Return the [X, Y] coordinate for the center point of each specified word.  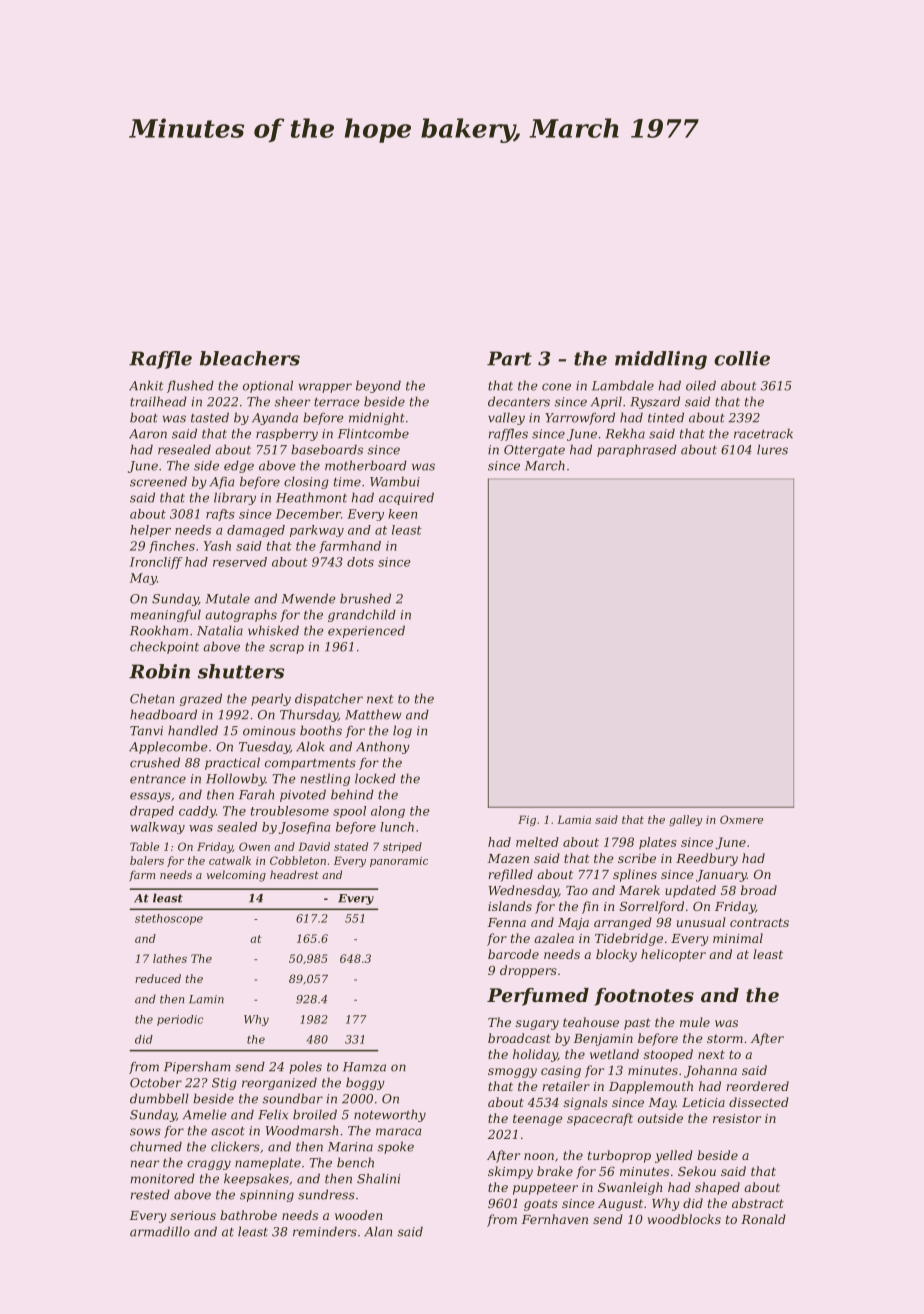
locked [375, 778]
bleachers [250, 358]
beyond [378, 386]
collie [742, 358]
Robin [159, 671]
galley [685, 820]
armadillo [160, 1231]
